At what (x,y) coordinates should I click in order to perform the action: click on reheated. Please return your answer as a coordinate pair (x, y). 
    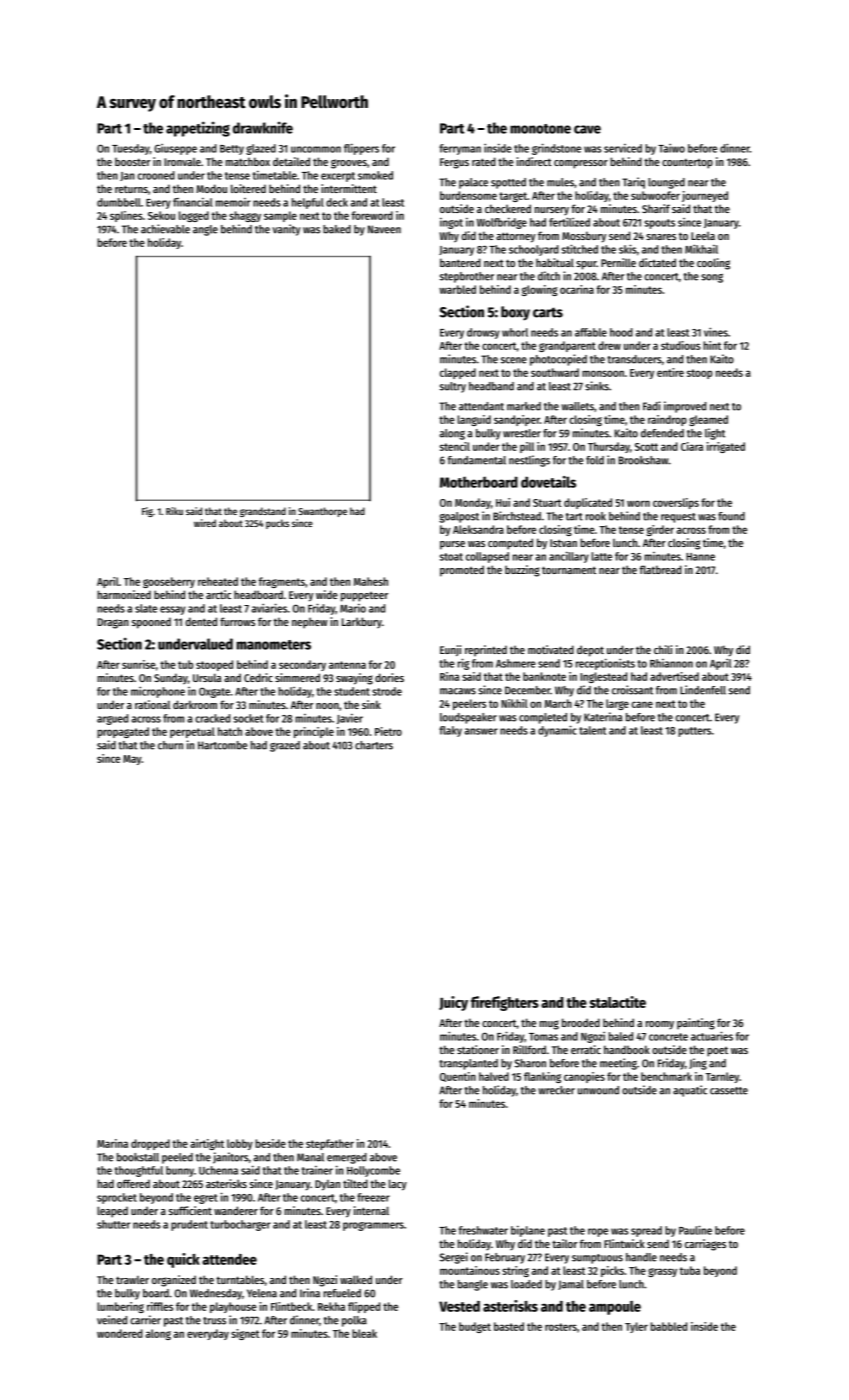
    Looking at the image, I should click on (218, 581).
